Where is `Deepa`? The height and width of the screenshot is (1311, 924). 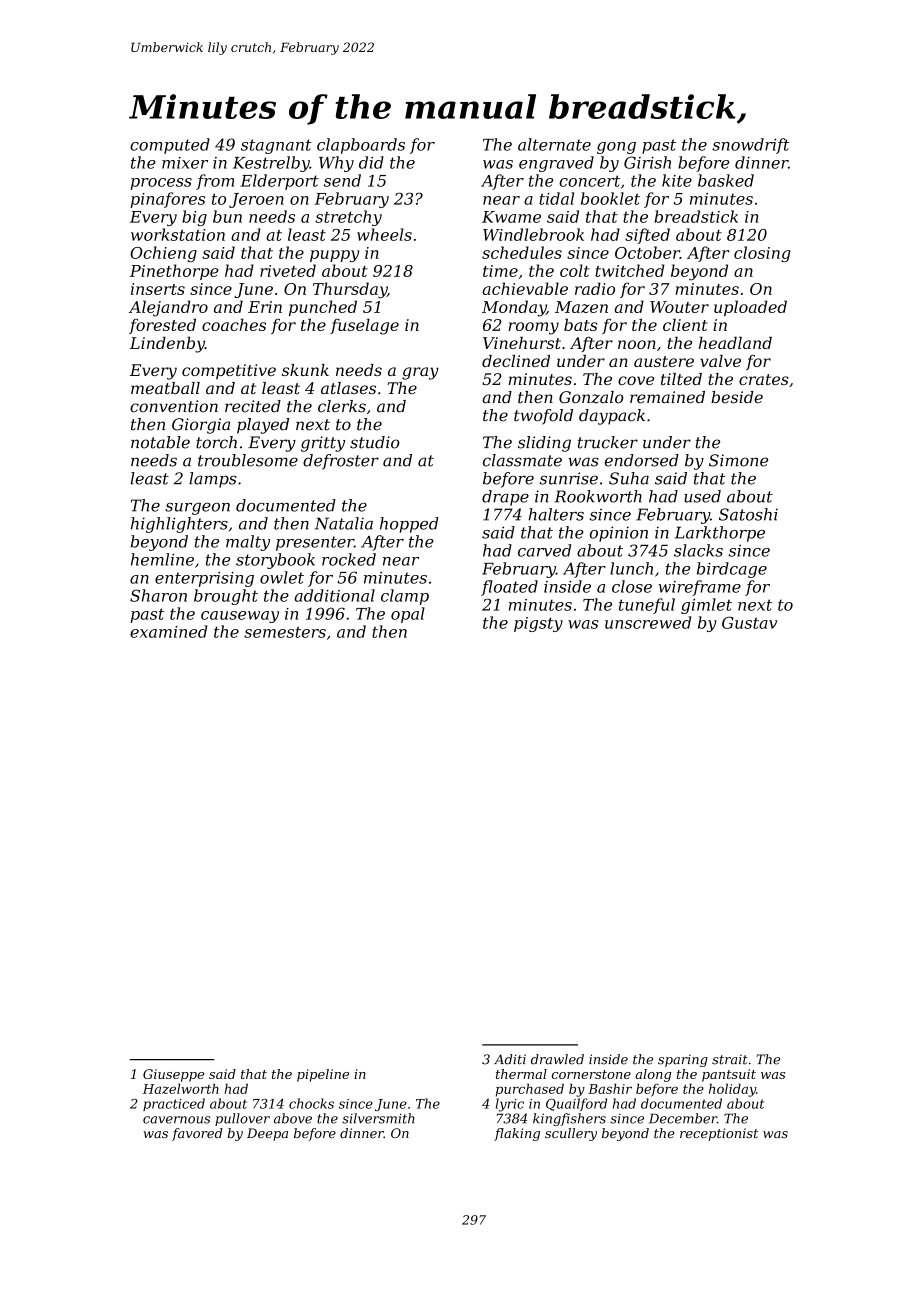
Deepa is located at coordinates (267, 1134).
